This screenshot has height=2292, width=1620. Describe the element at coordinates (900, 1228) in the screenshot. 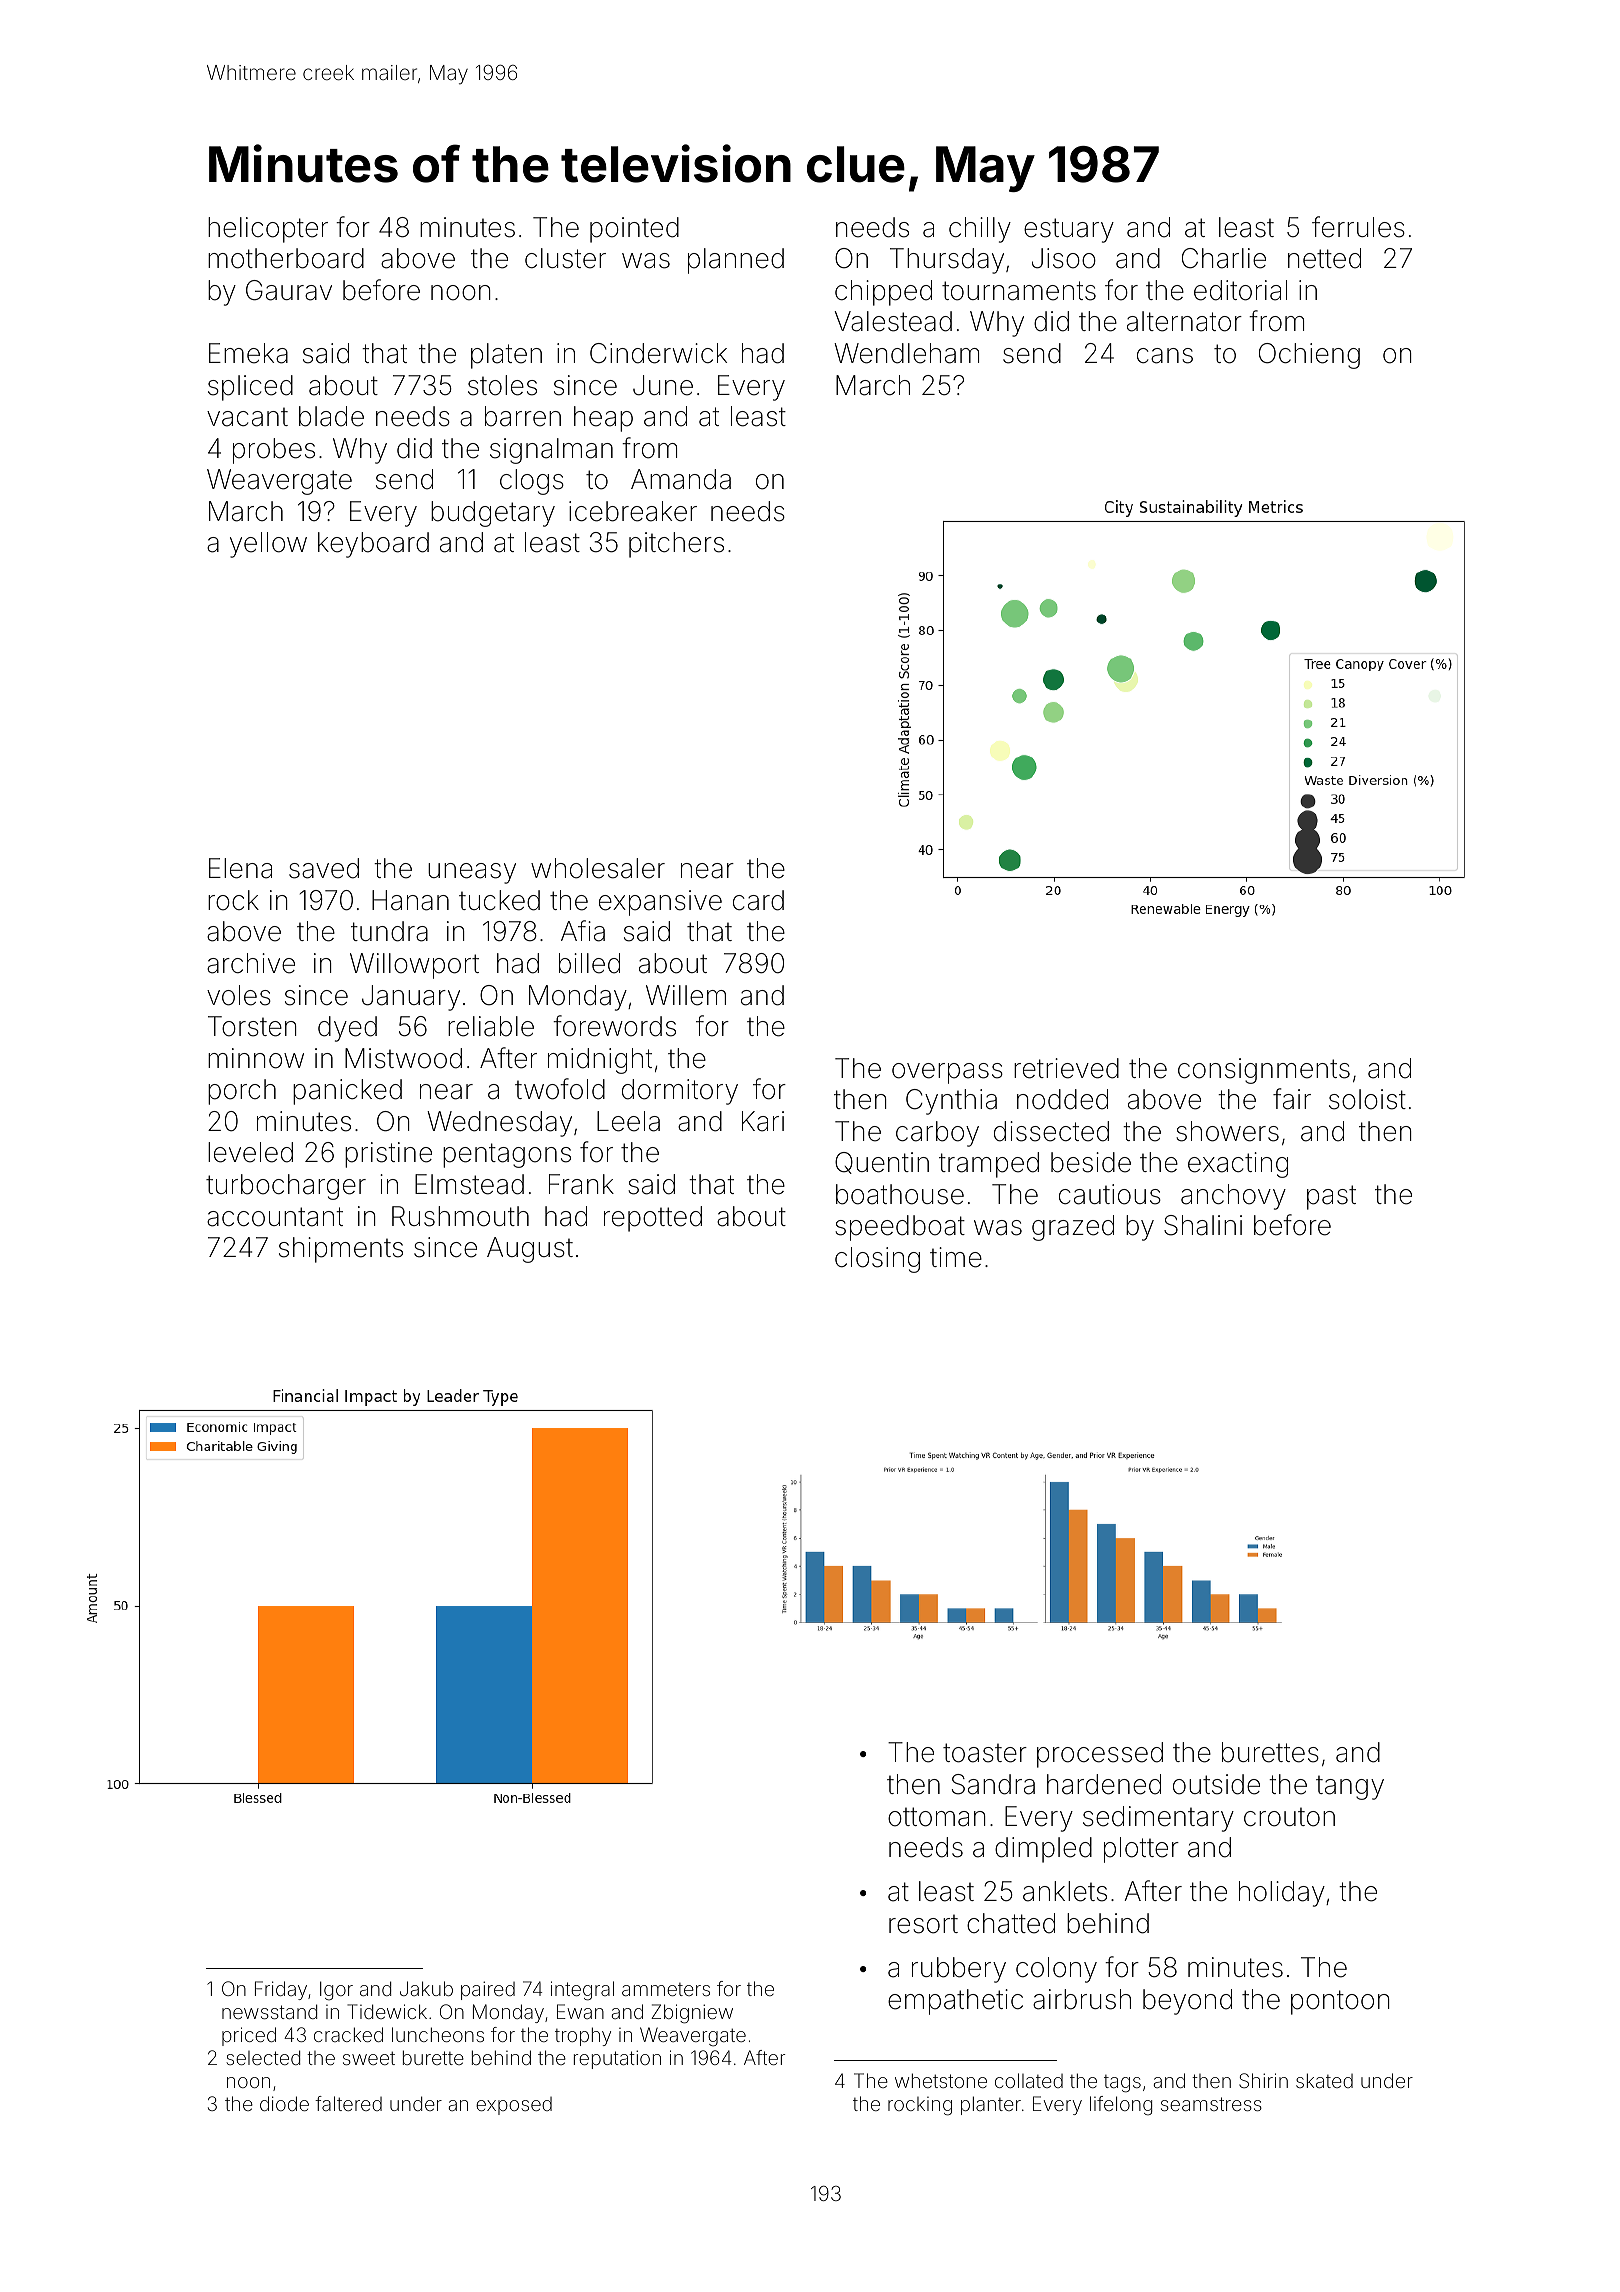

I see `speedboat` at that location.
